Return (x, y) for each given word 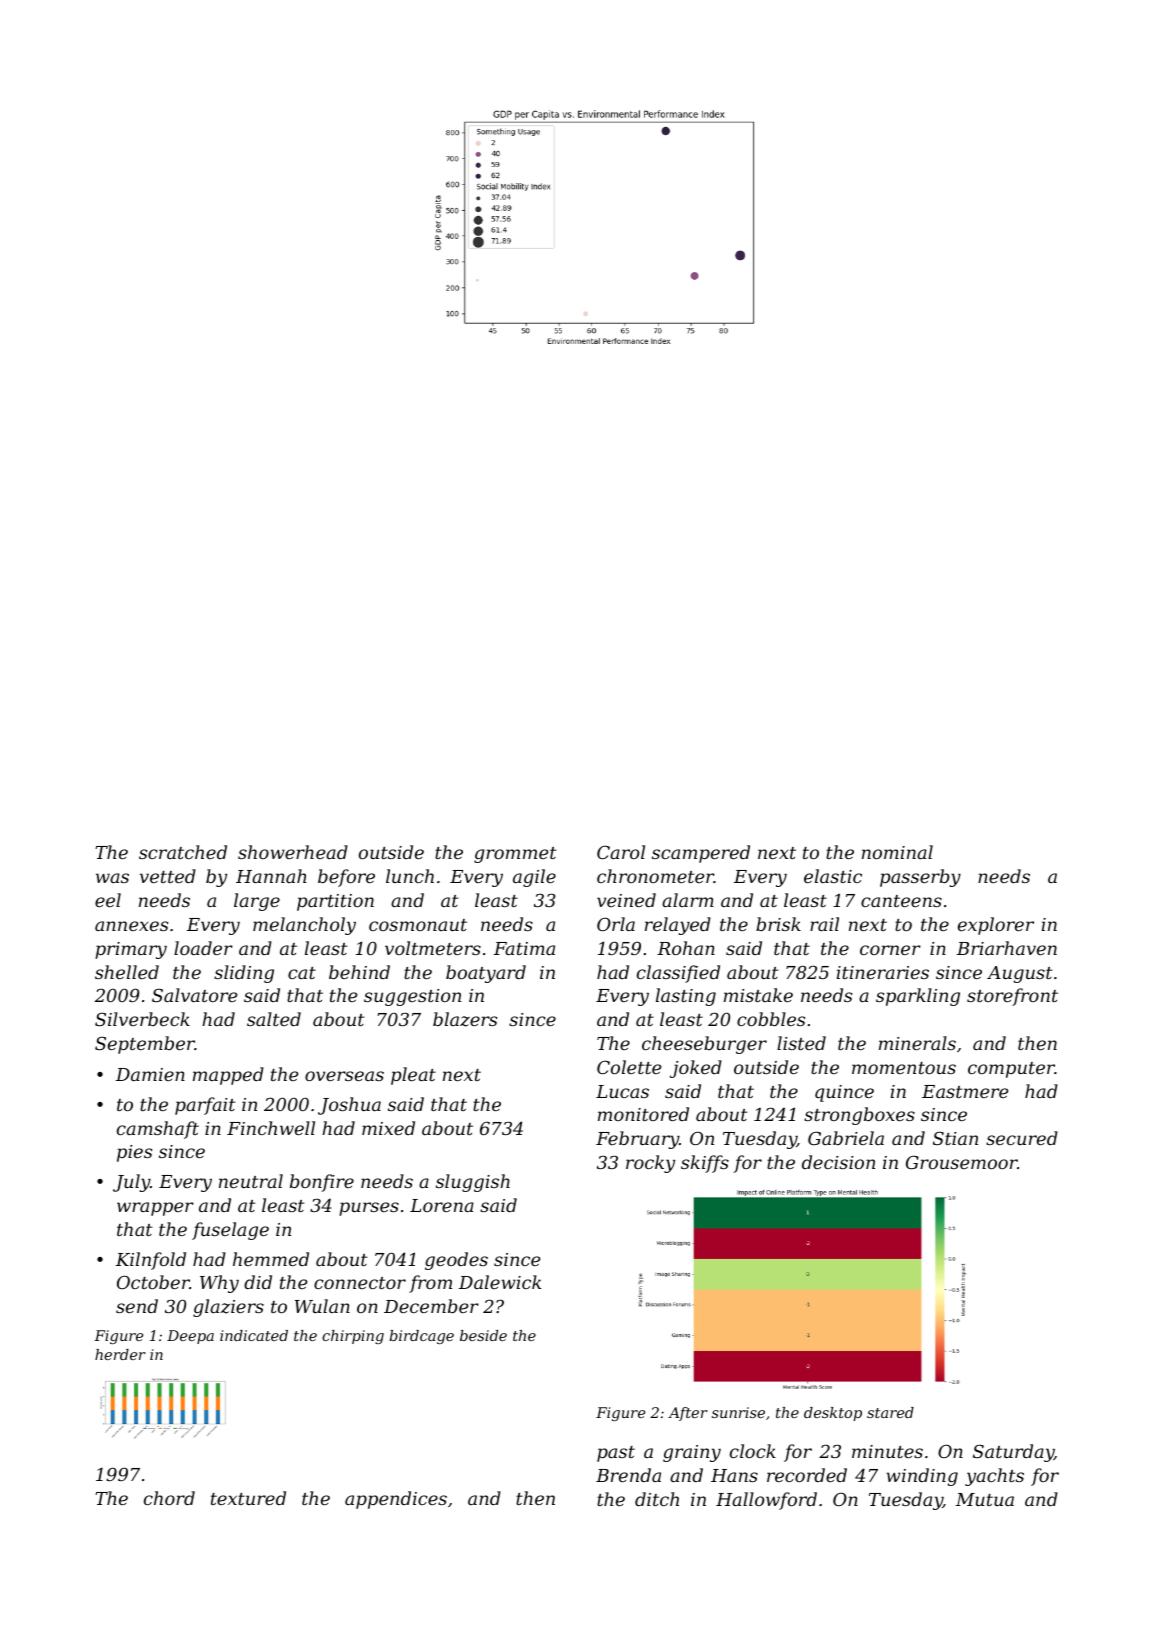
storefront (1012, 997)
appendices (396, 1500)
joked (696, 1069)
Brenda (628, 1475)
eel (108, 900)
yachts (994, 1477)
